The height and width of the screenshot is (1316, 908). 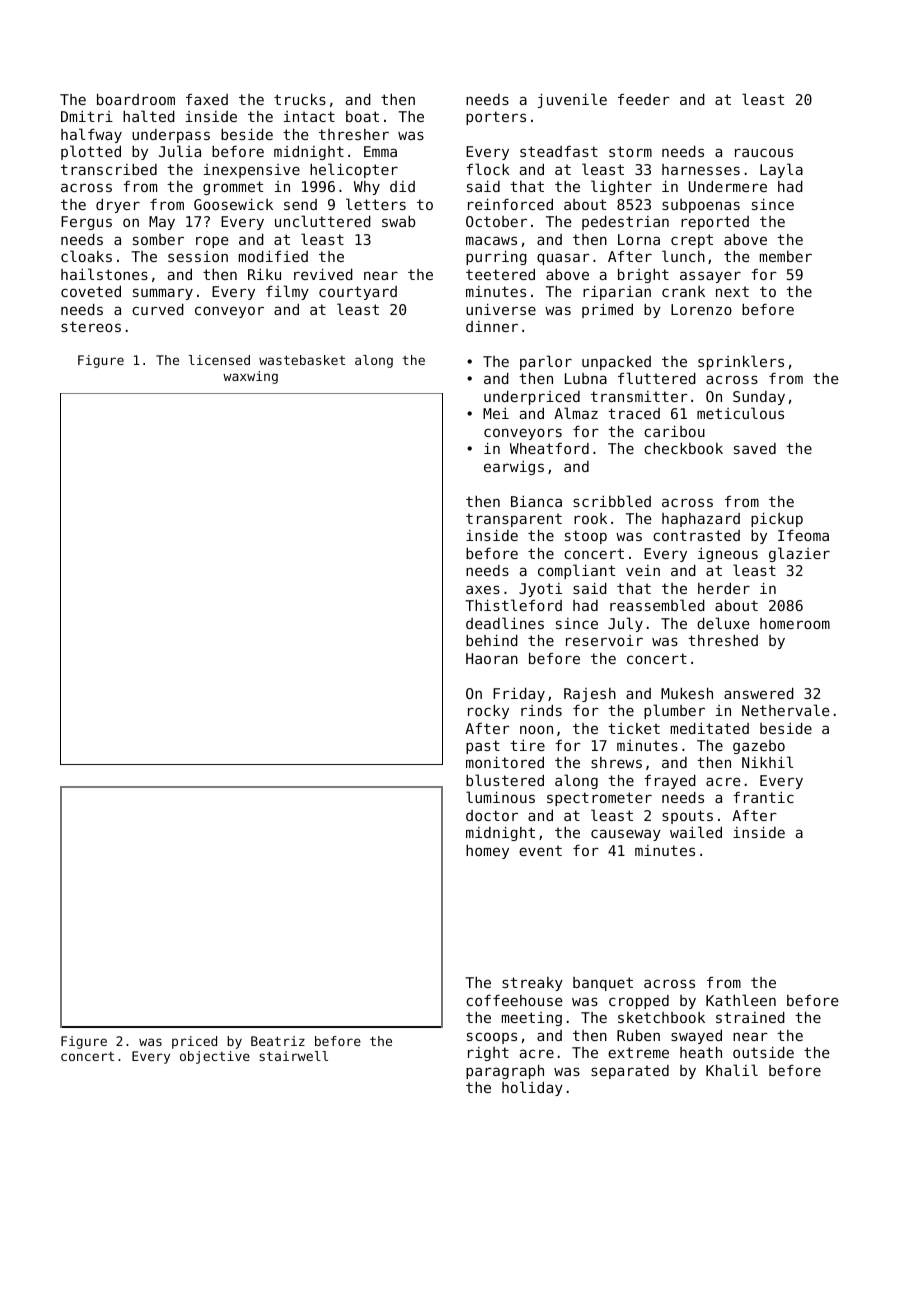 What do you see at coordinates (505, 1072) in the screenshot?
I see `paragraph` at bounding box center [505, 1072].
